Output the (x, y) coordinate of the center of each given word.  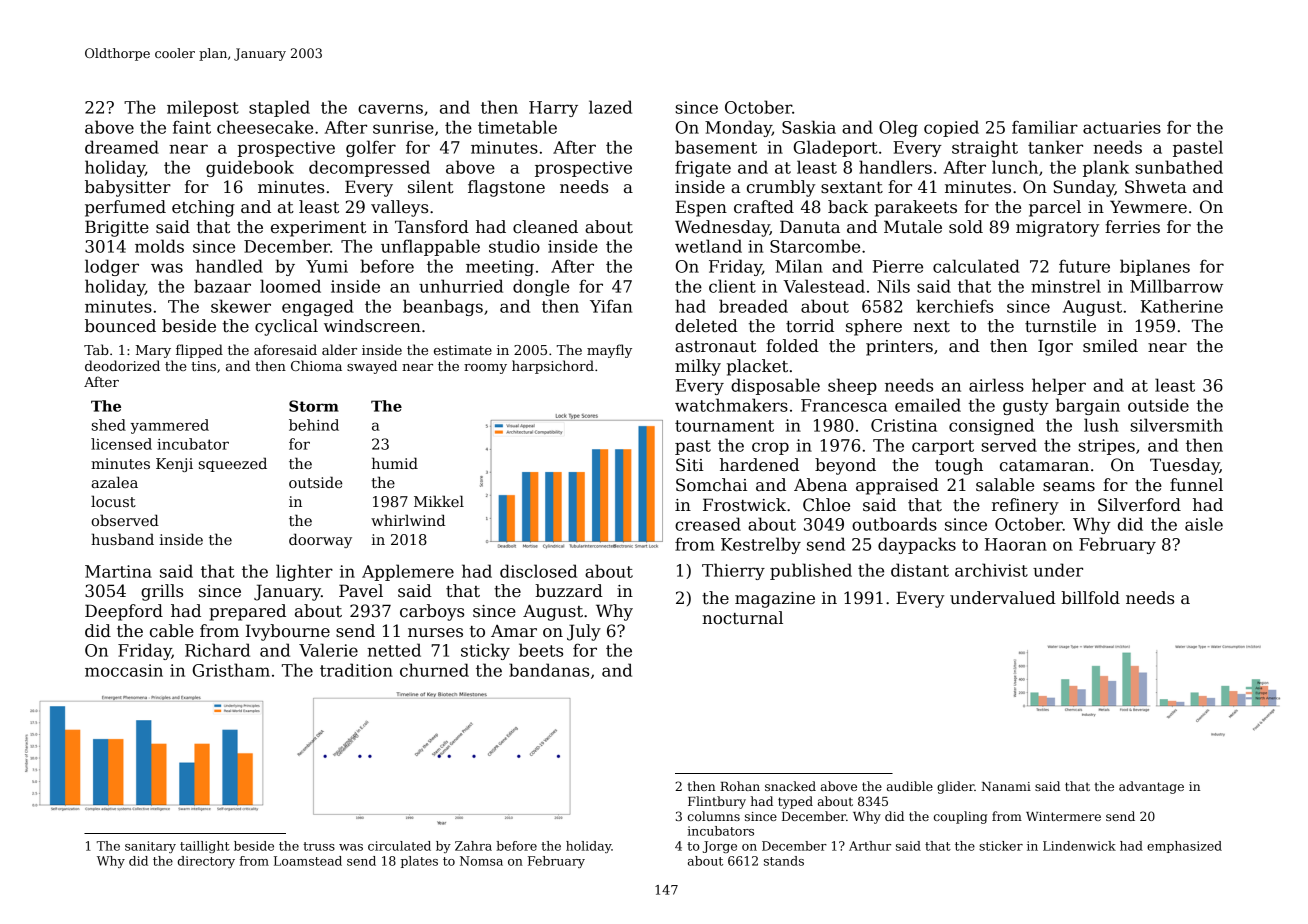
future (1084, 266)
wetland (708, 246)
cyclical (286, 327)
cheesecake (265, 127)
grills (162, 592)
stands (784, 861)
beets (541, 650)
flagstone (506, 188)
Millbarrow (1176, 286)
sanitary (150, 847)
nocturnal (742, 618)
